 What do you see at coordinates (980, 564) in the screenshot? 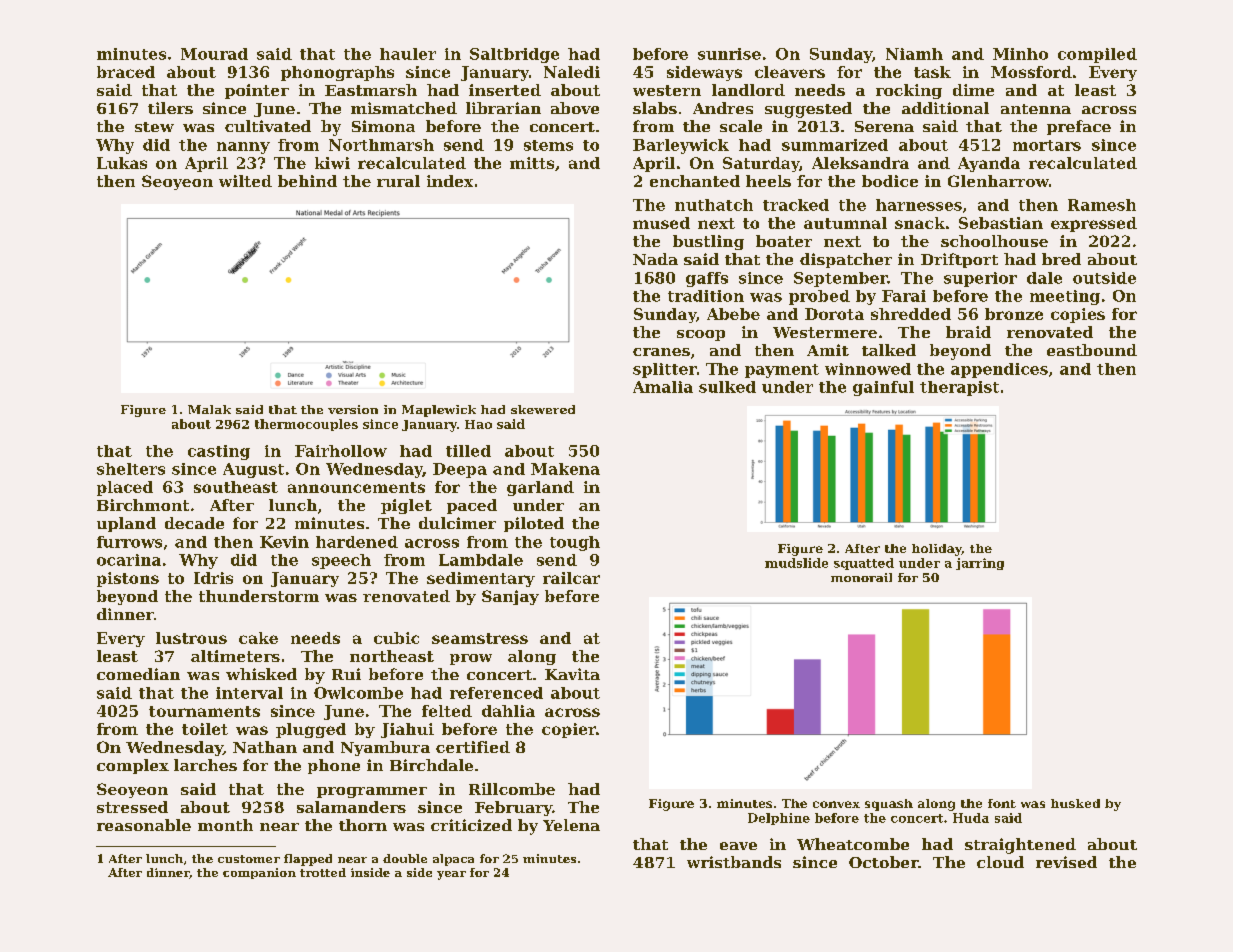
I see `jarring` at bounding box center [980, 564].
